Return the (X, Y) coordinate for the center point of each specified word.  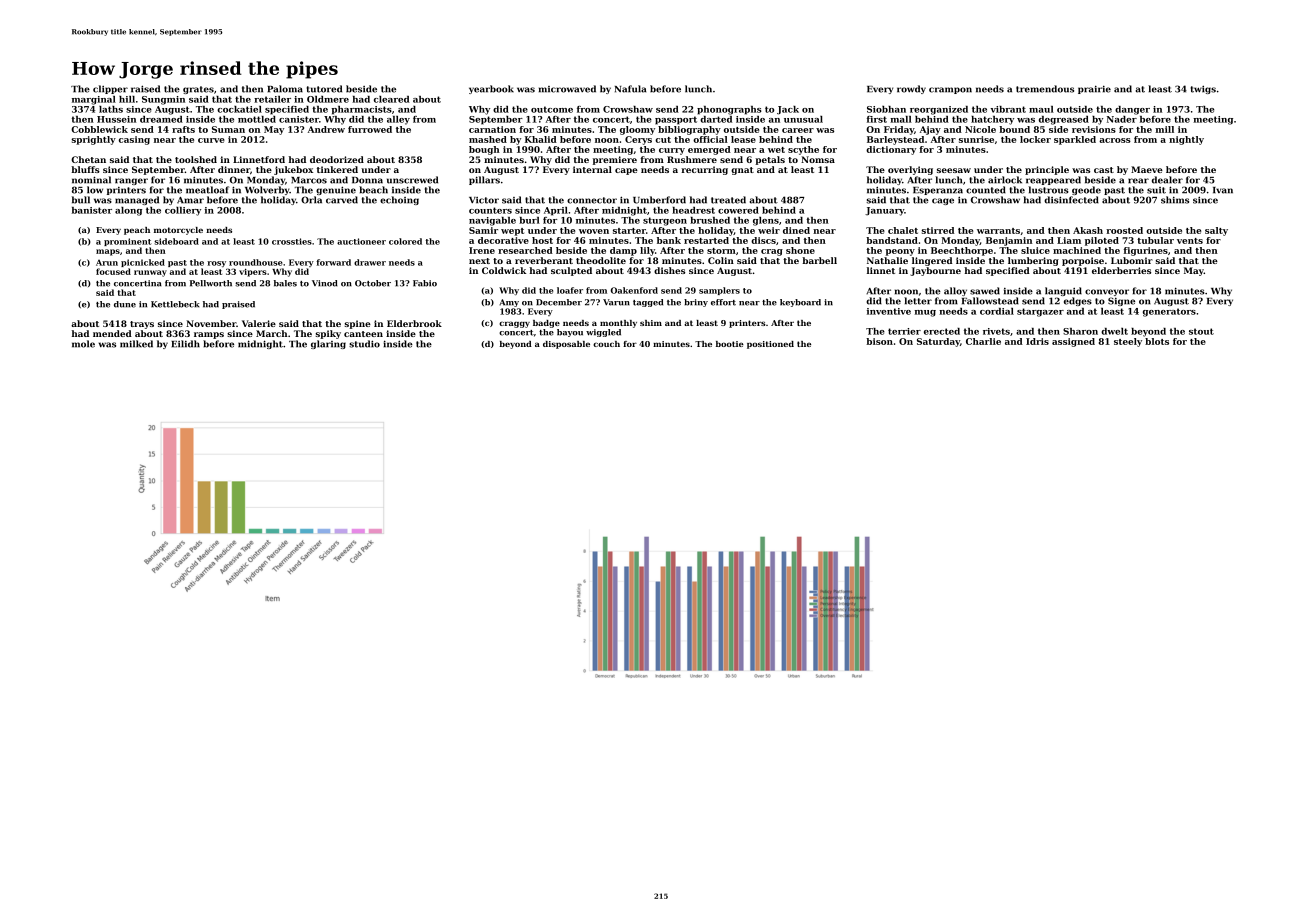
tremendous (1045, 89)
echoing (399, 200)
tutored (324, 89)
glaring (328, 344)
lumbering (1033, 261)
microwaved (567, 89)
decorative (503, 240)
